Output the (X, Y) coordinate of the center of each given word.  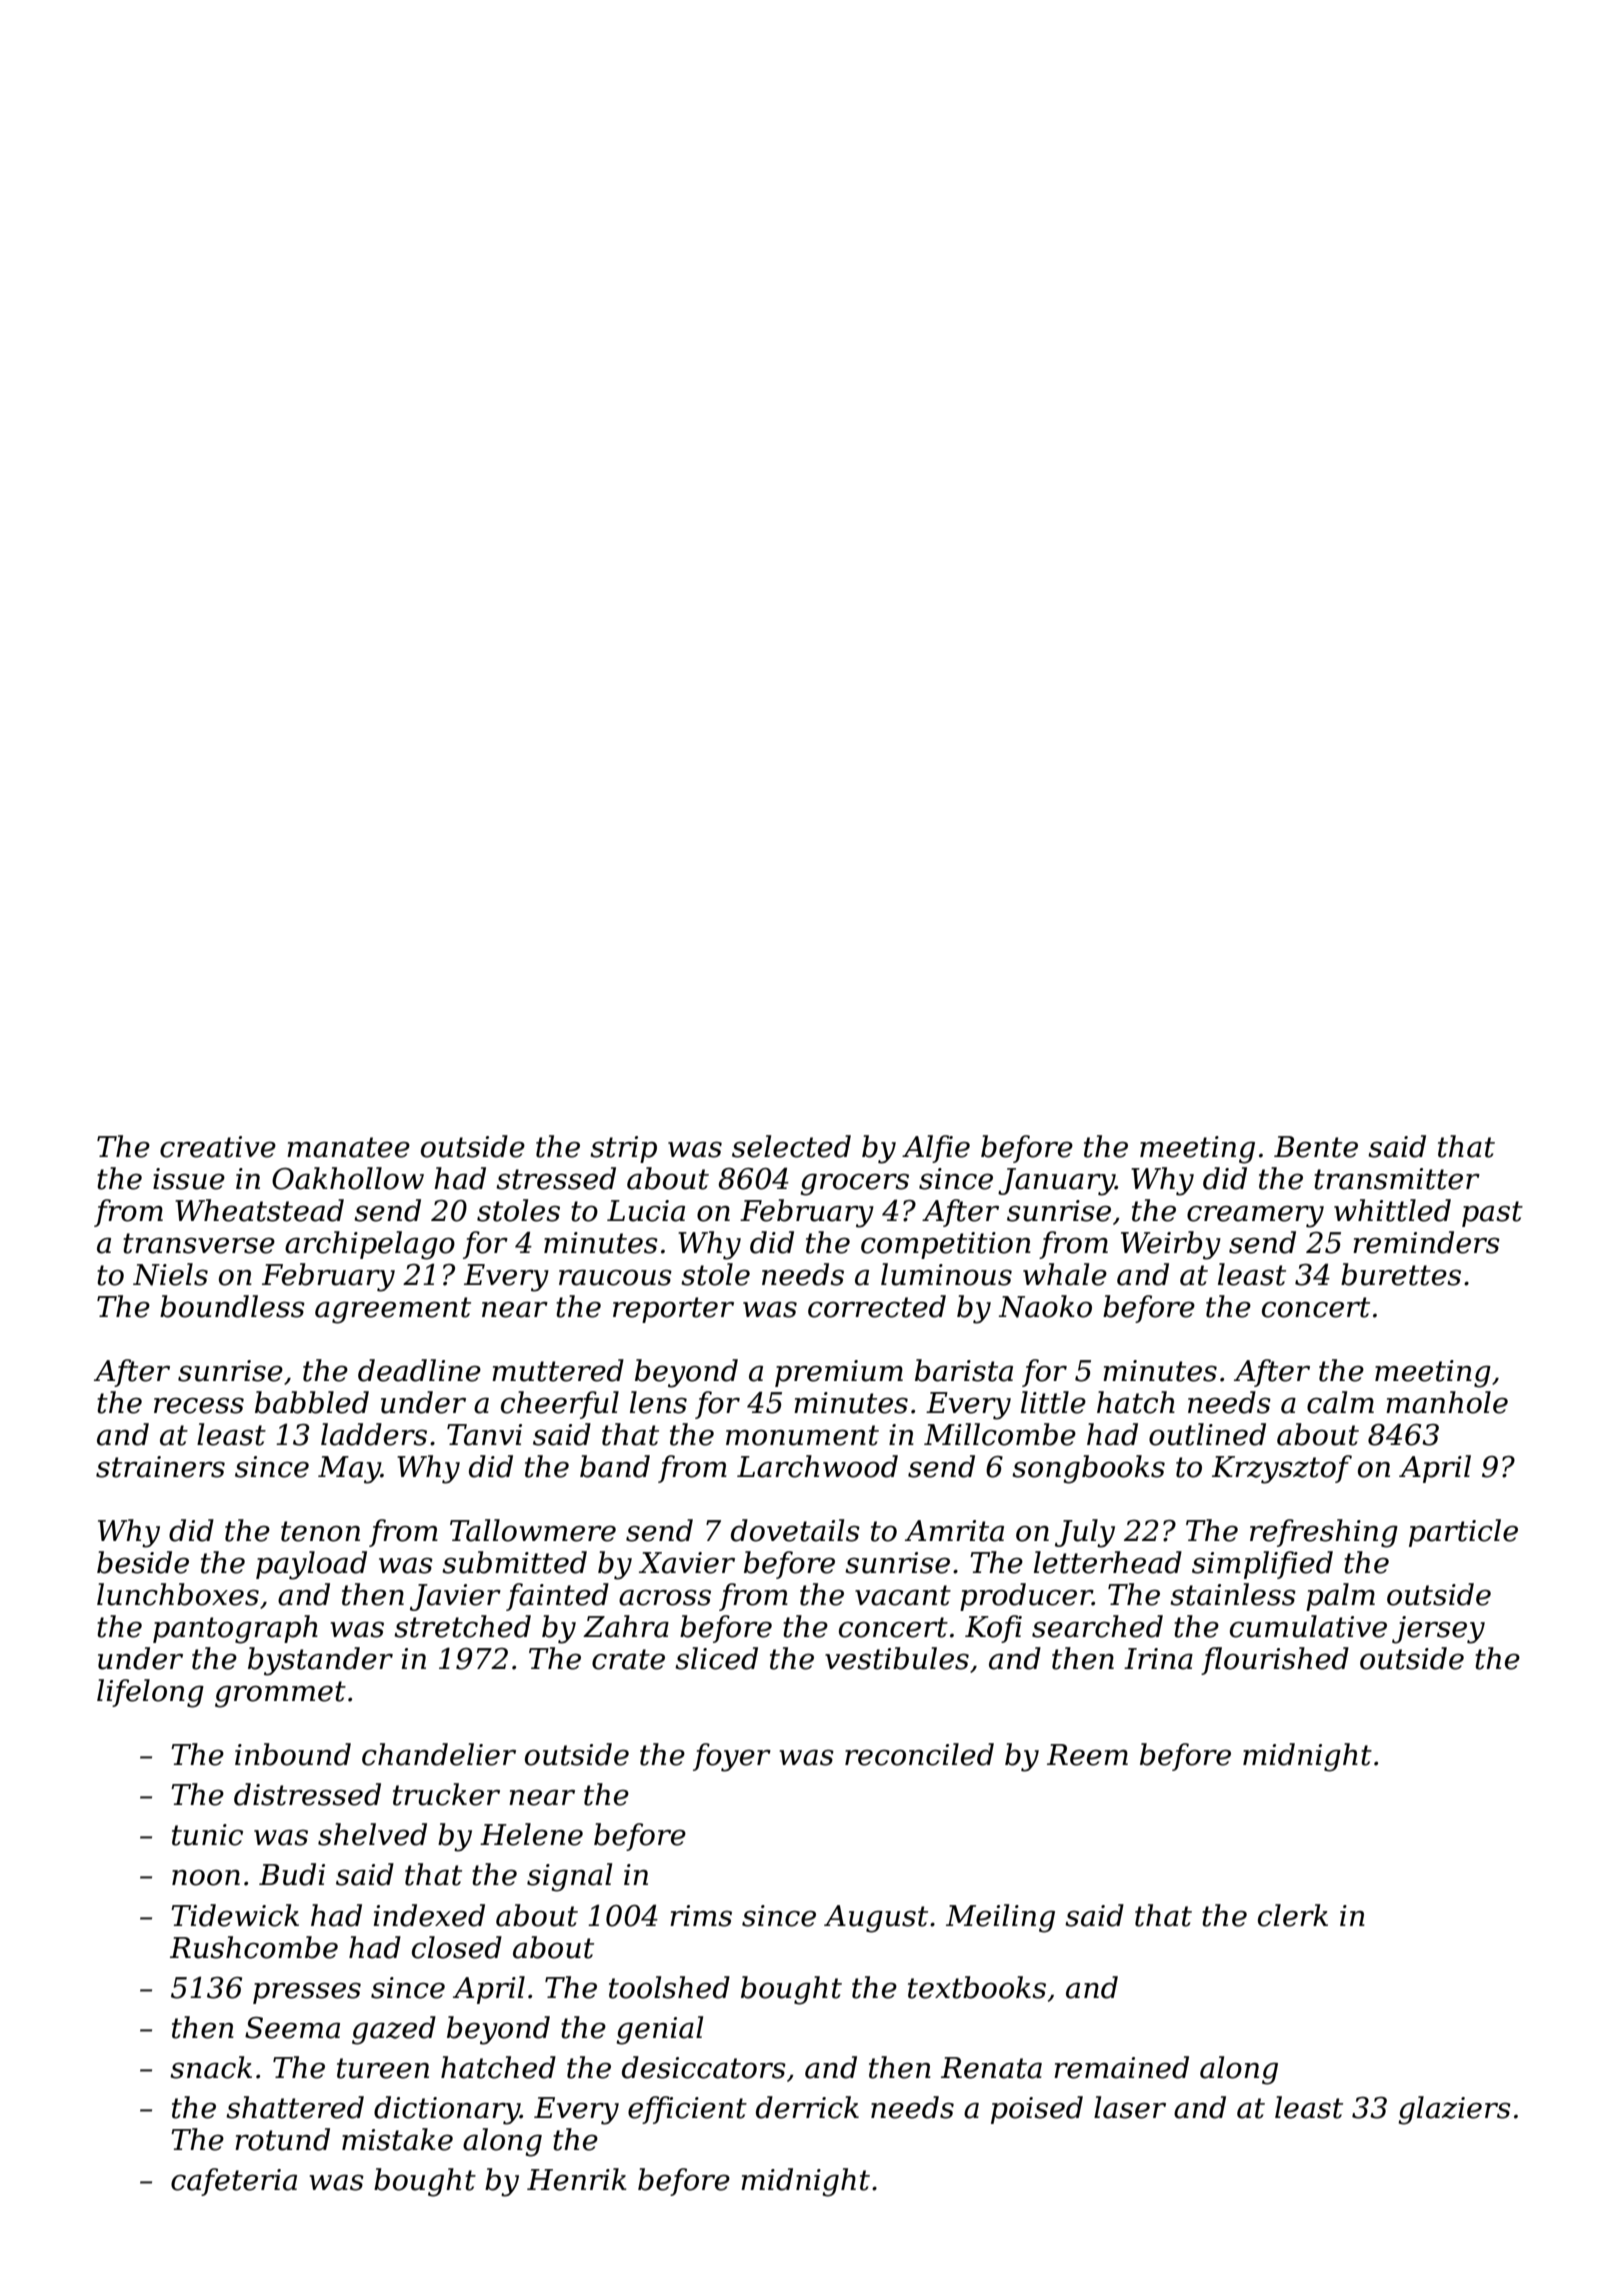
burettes (1401, 1274)
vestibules (897, 1658)
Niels (170, 1274)
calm (1340, 1402)
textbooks (977, 1987)
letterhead (1108, 1562)
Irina (1158, 1659)
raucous (615, 1278)
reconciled (919, 1754)
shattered (295, 2107)
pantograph (235, 1629)
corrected (877, 1306)
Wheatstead (259, 1210)
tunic (207, 1835)
